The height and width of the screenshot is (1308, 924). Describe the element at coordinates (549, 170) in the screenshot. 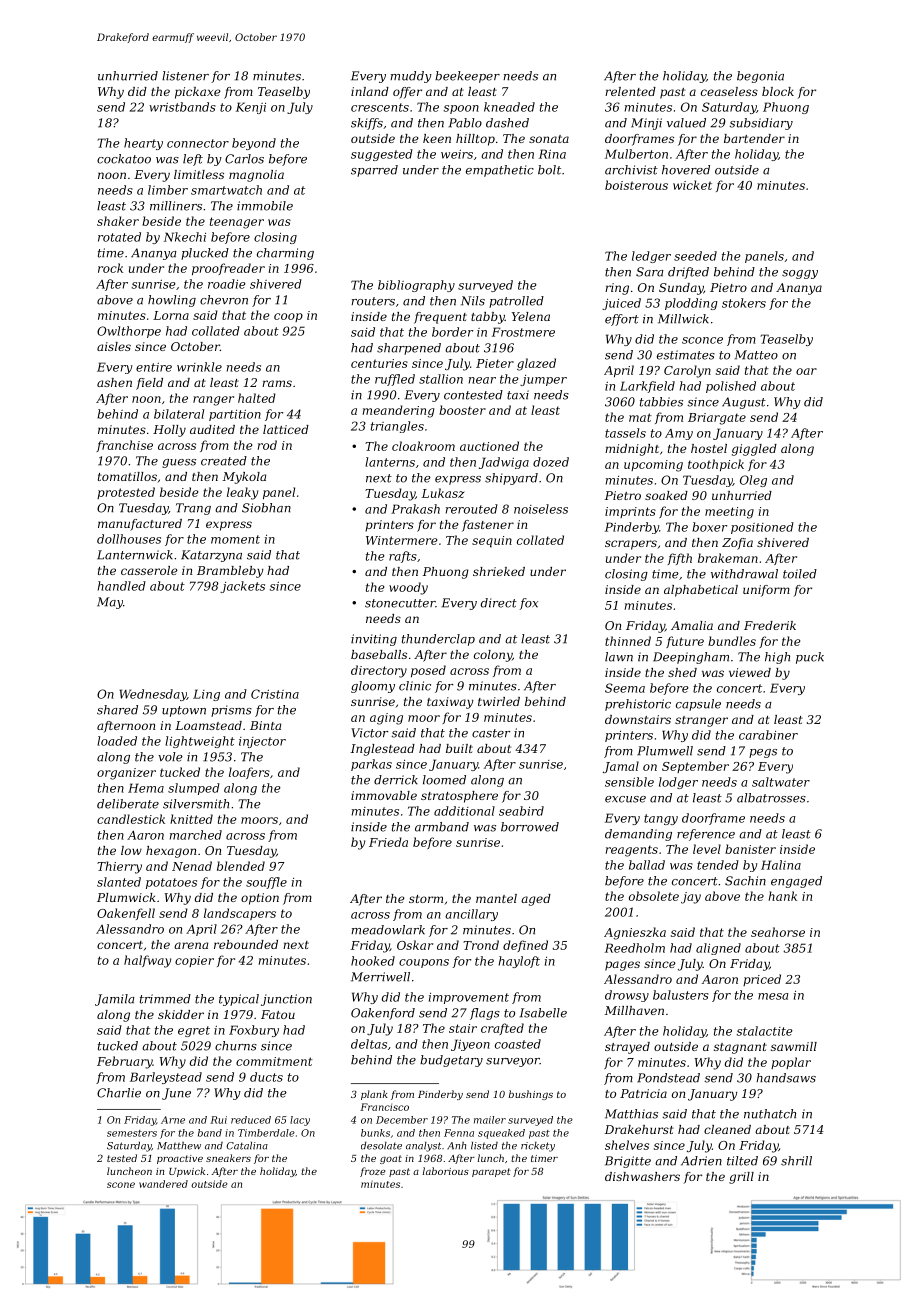

I see `bolt` at that location.
